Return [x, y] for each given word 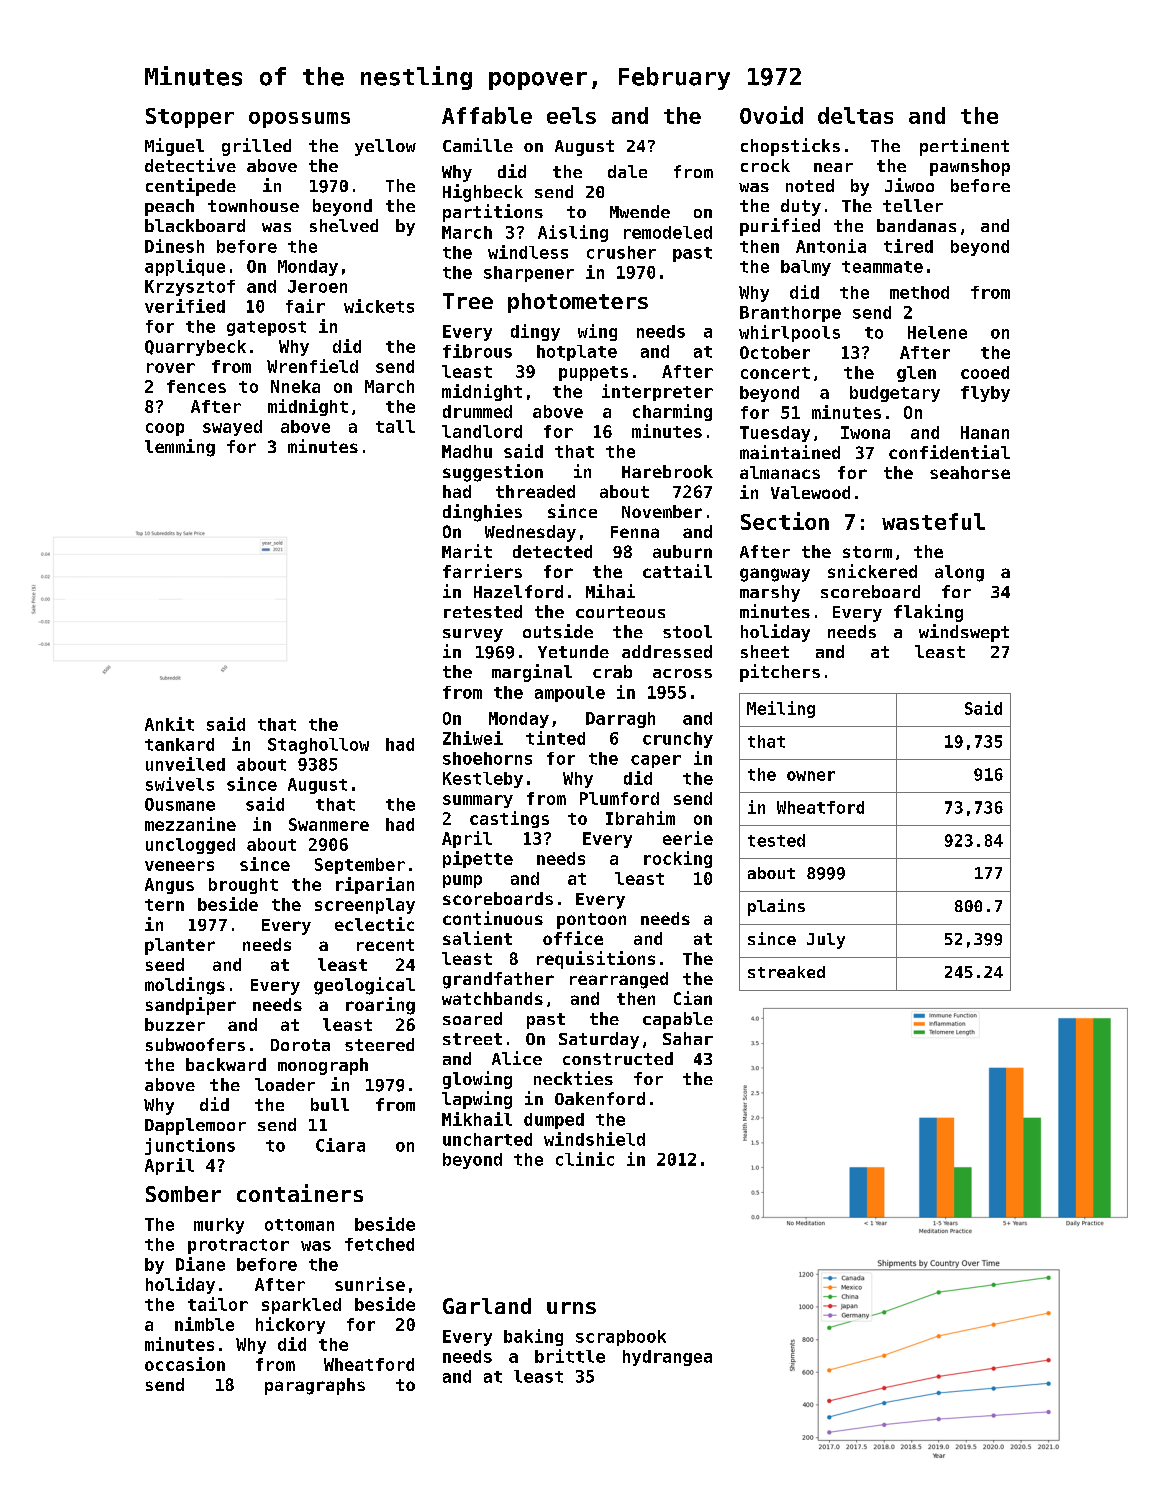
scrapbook [621, 1338]
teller [913, 205]
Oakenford [600, 1098]
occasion [185, 1364]
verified [185, 306]
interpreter [657, 392]
